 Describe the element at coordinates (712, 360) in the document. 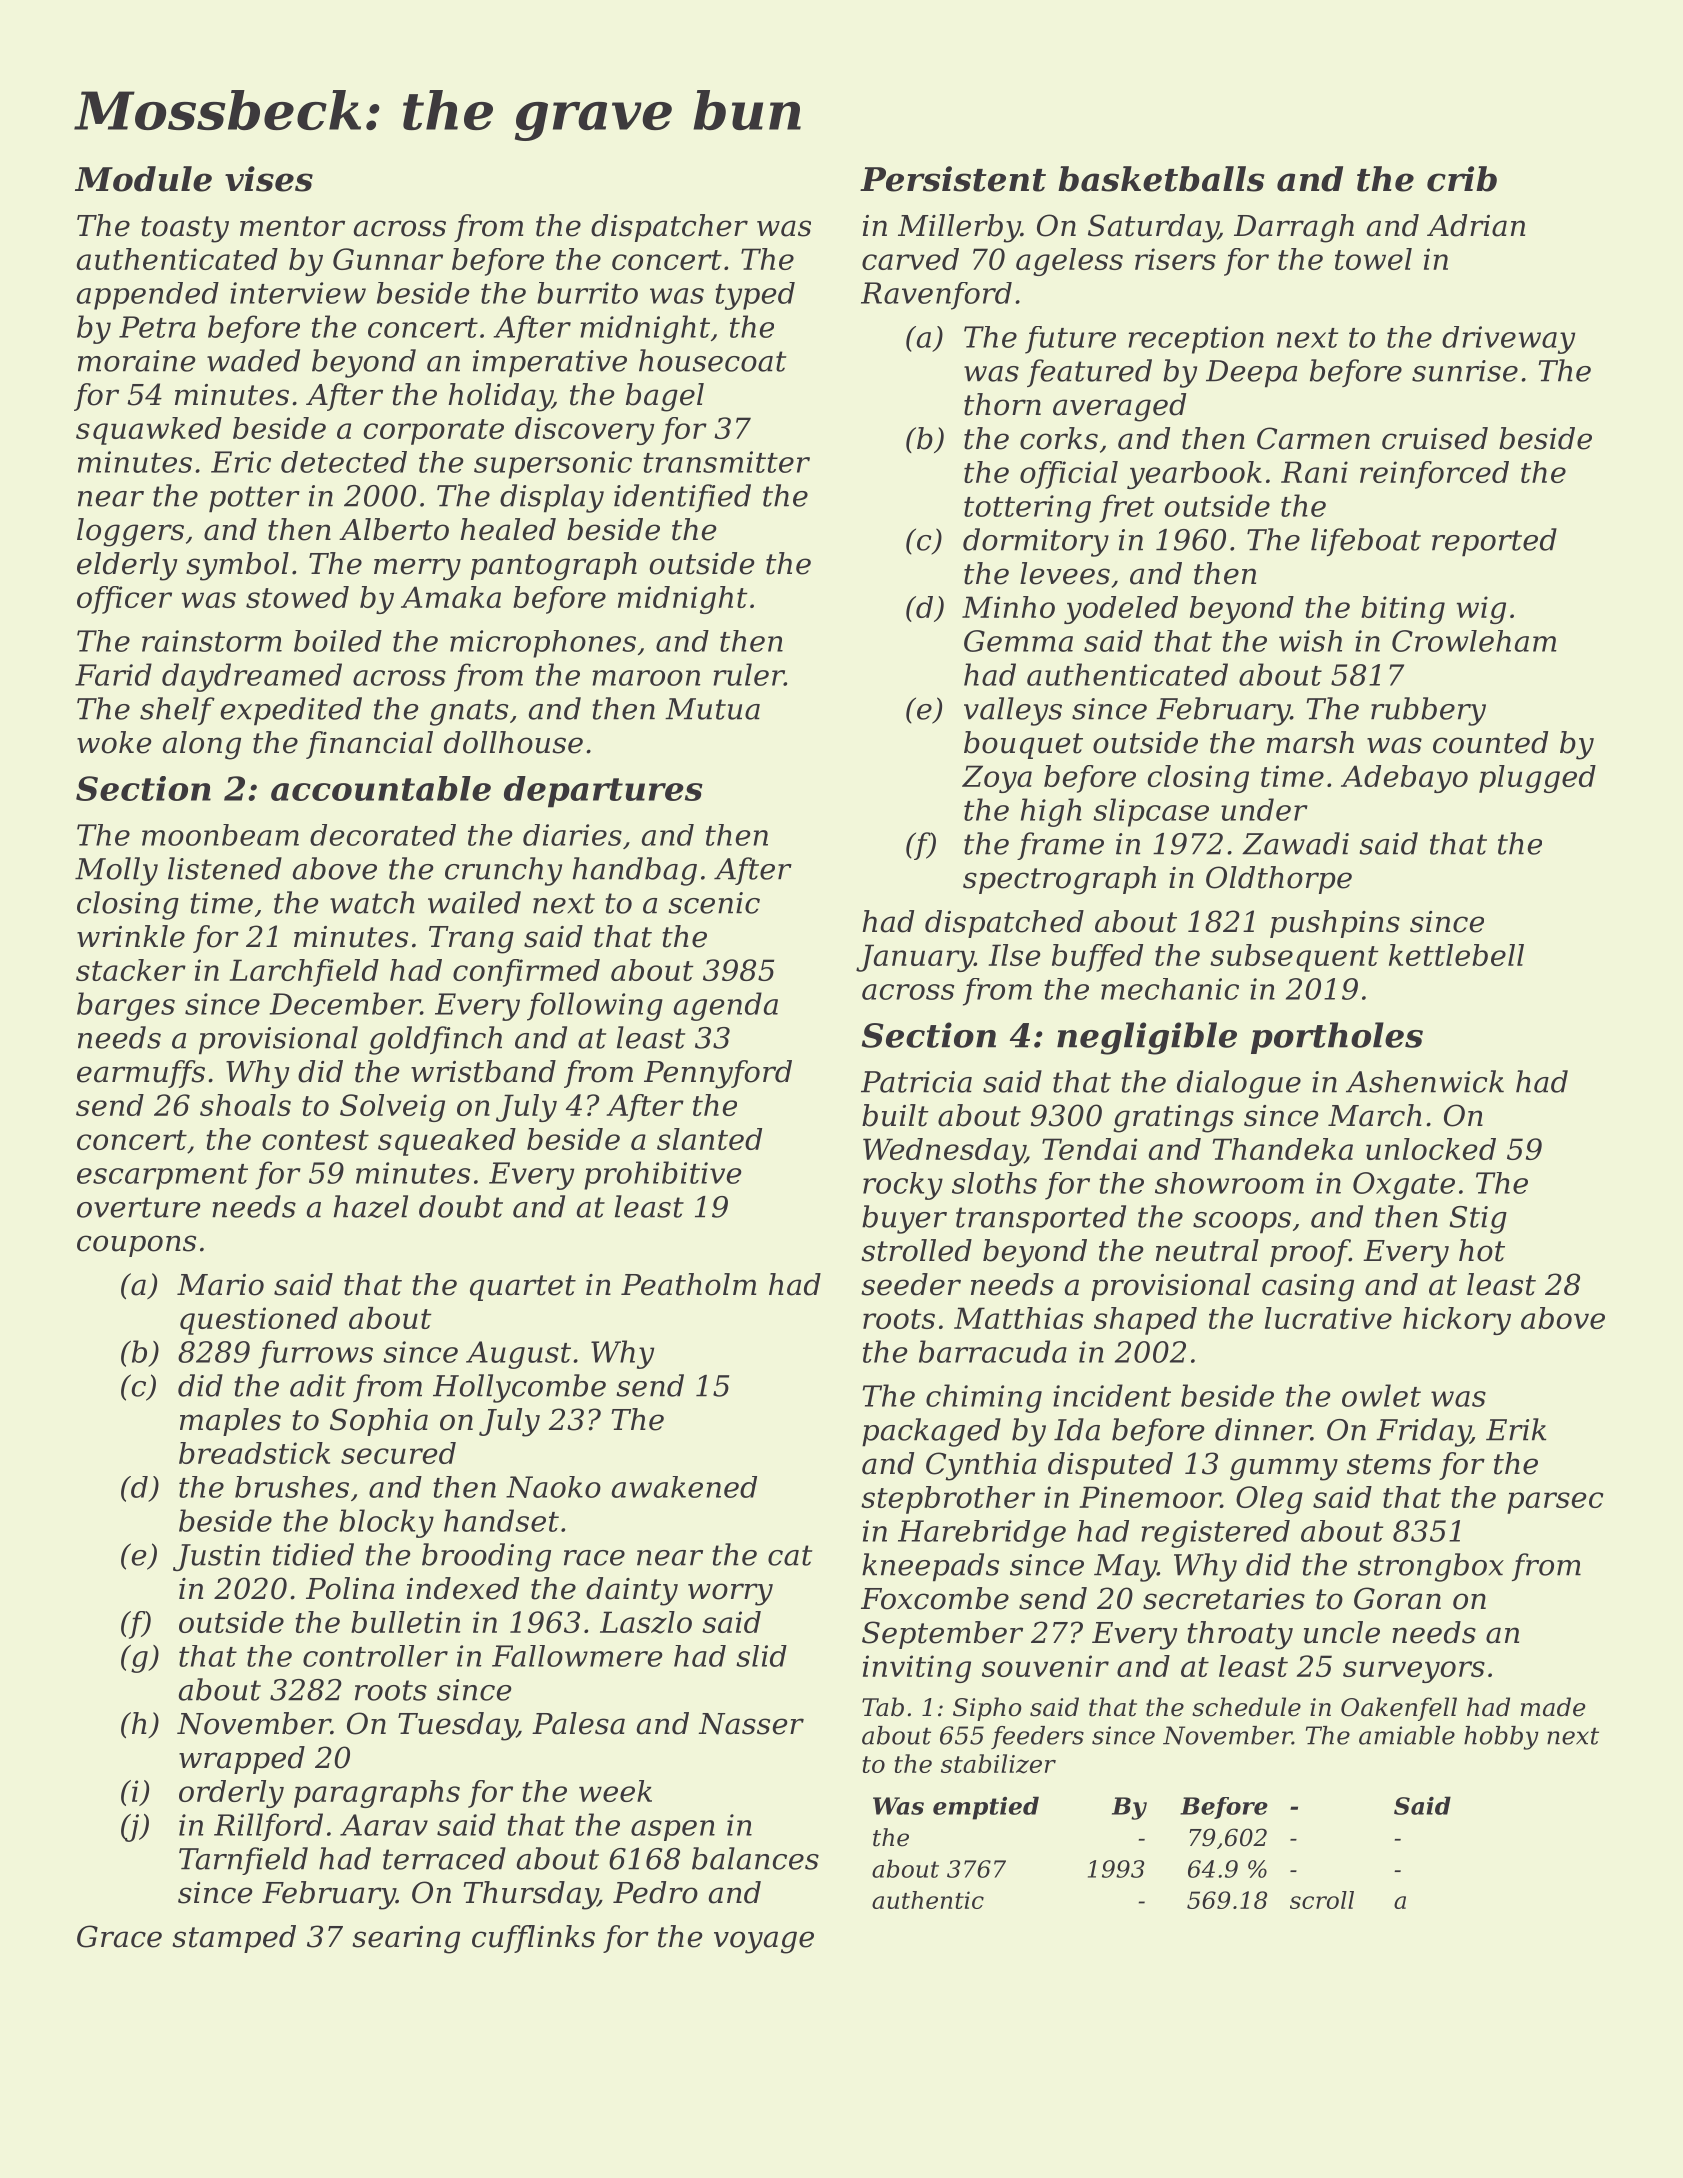

I see `housecoat` at that location.
